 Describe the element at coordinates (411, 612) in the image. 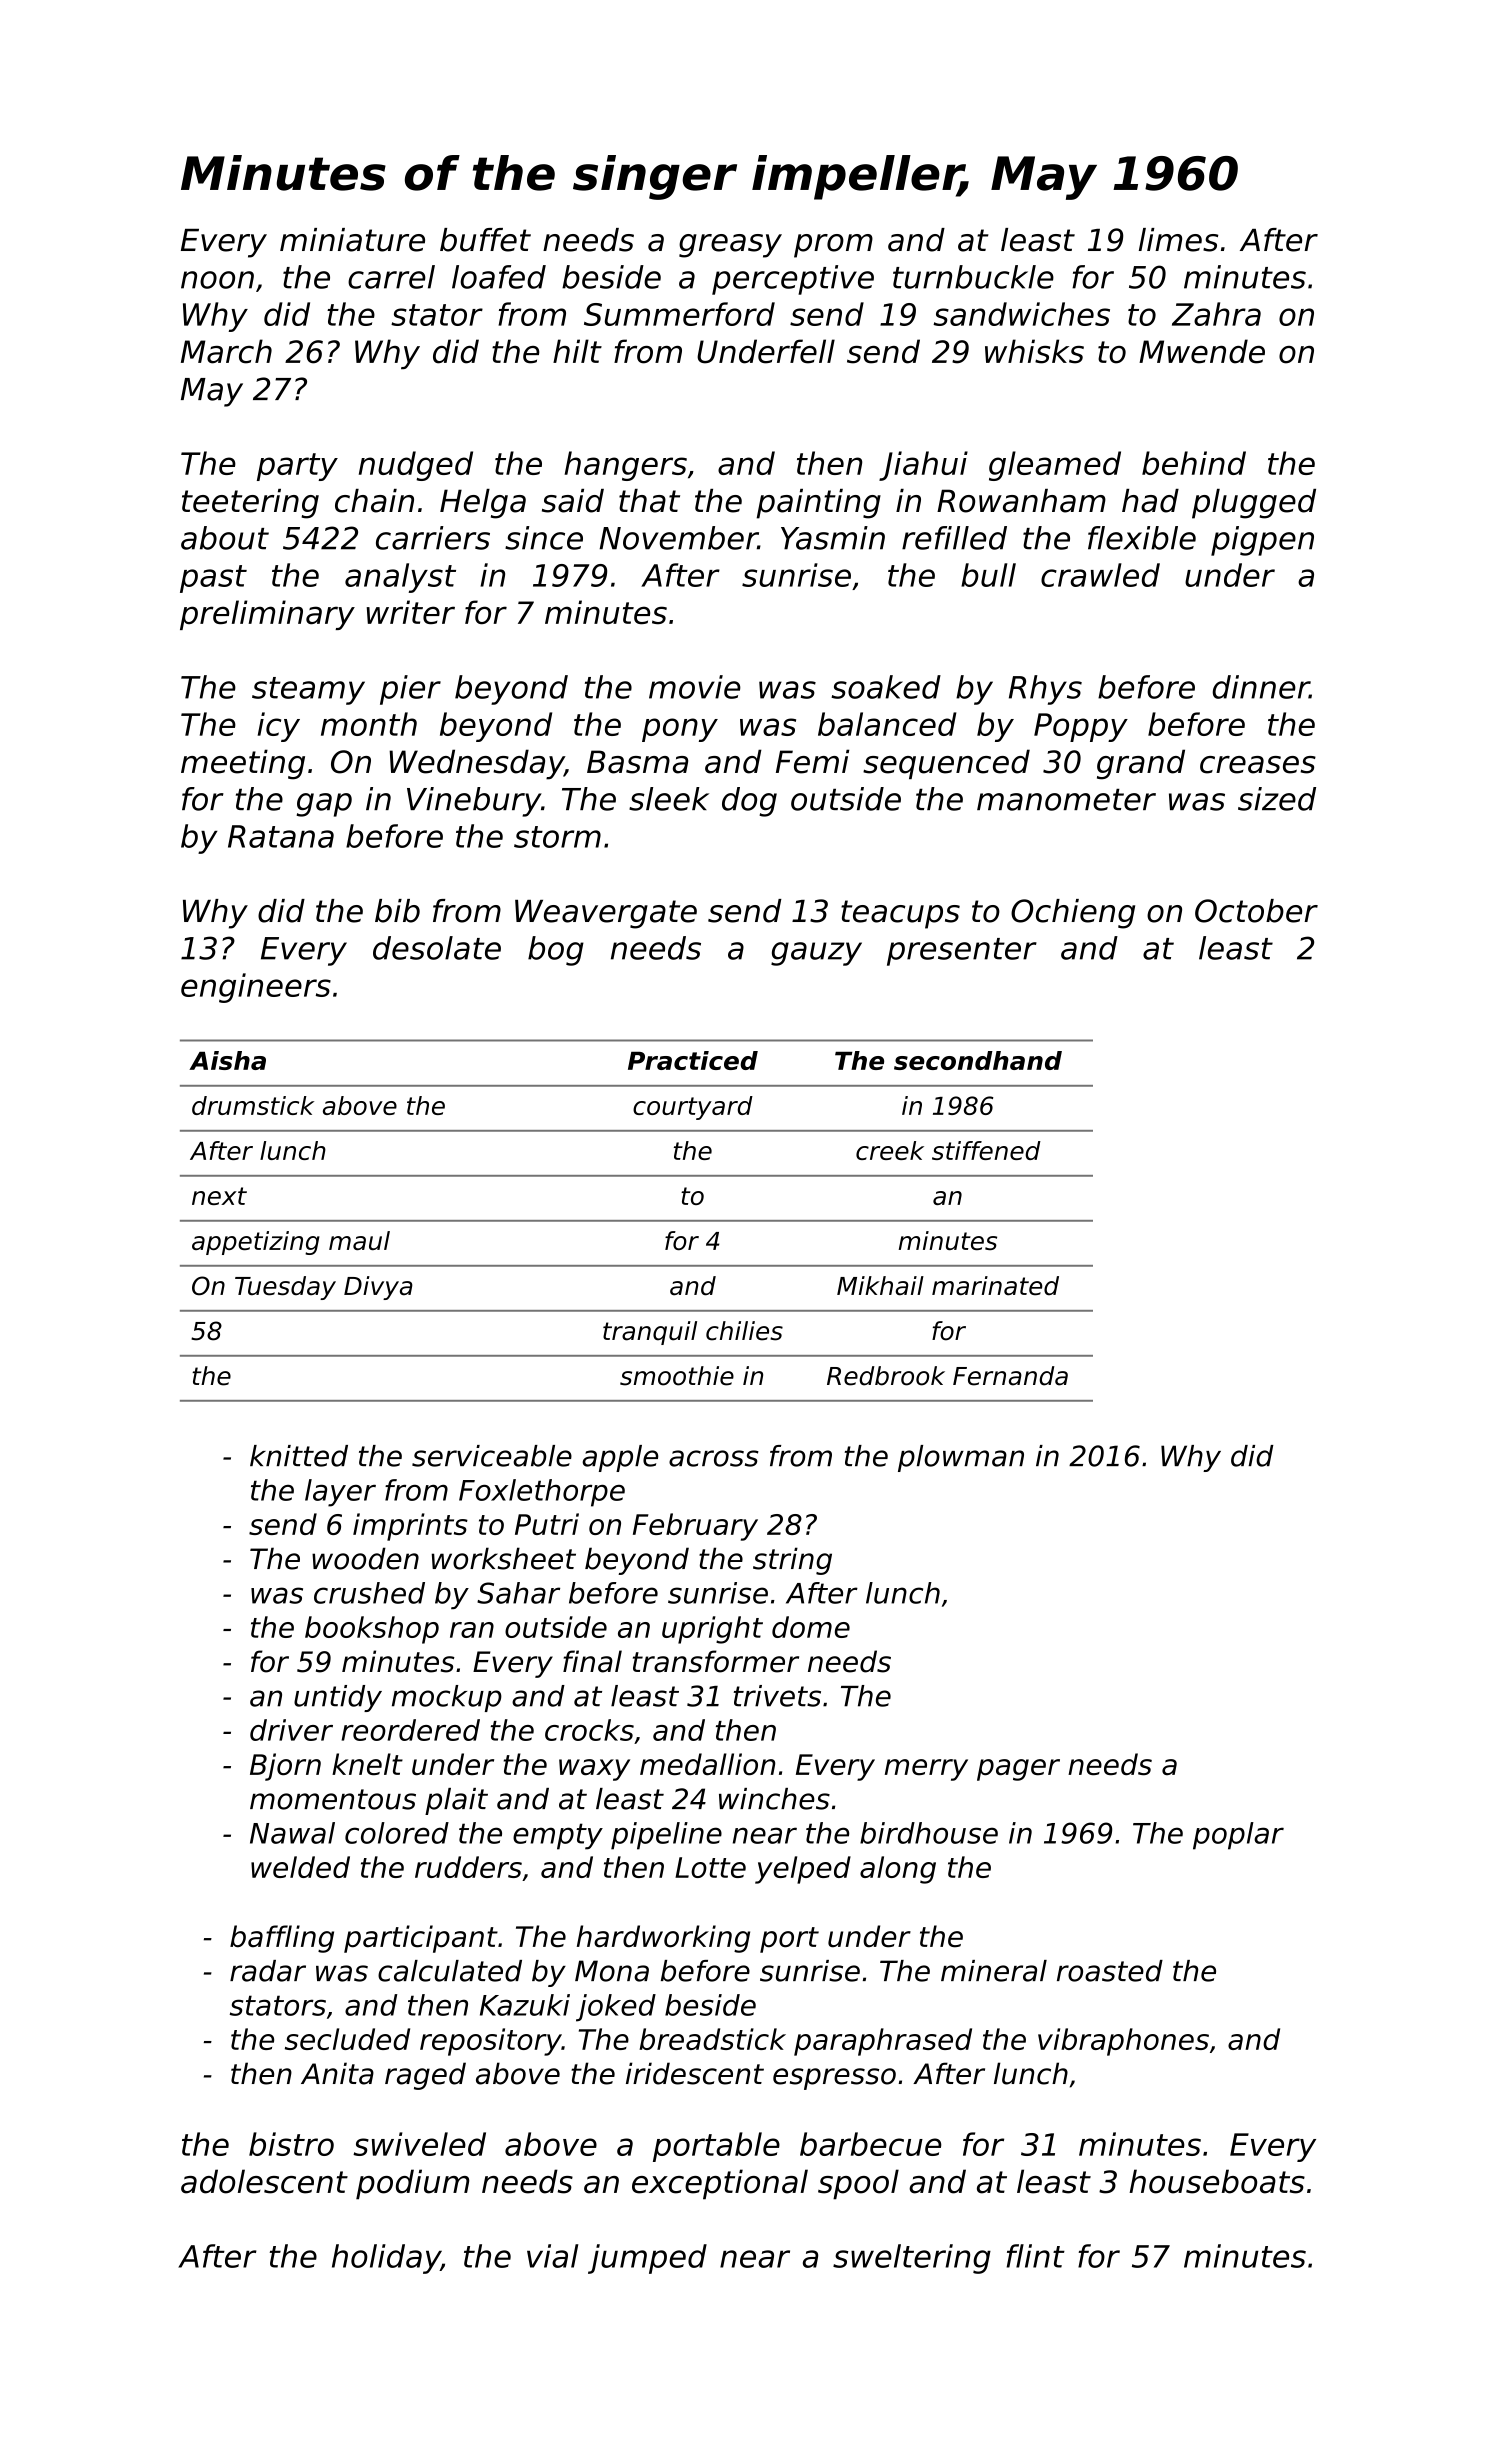

I see `writer` at that location.
